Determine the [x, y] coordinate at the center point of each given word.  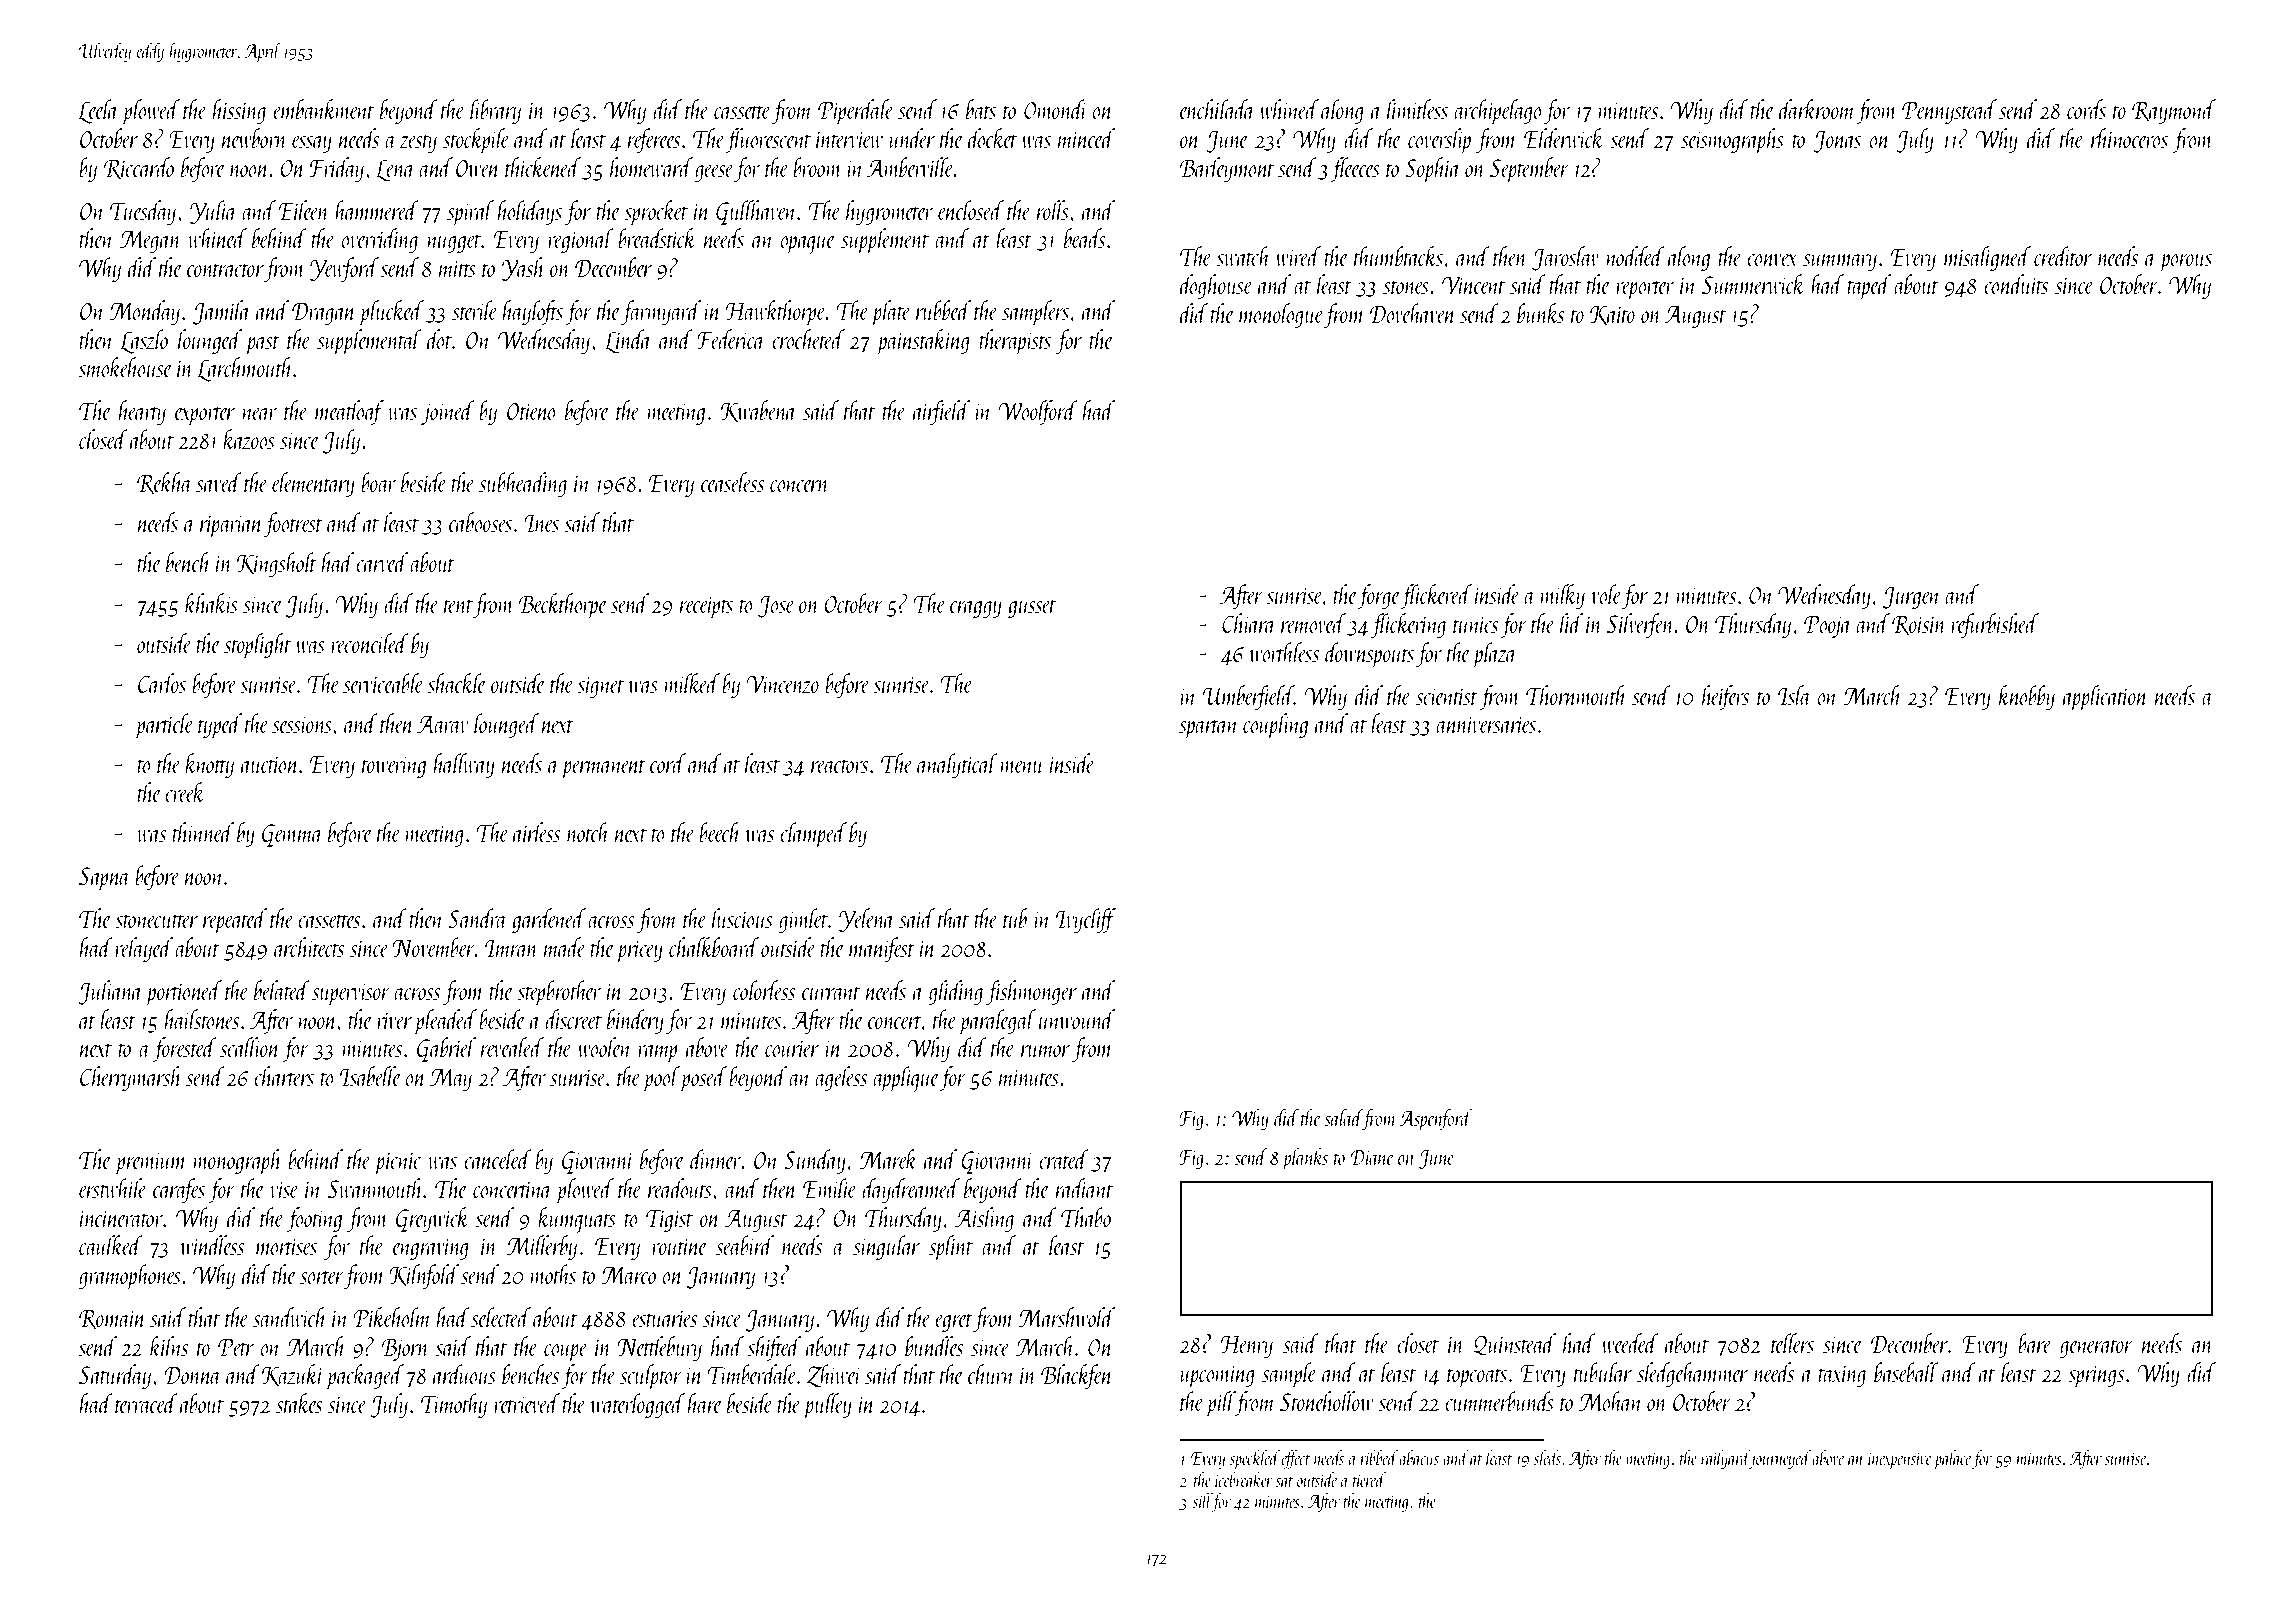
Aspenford [1435, 1120]
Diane [1372, 1157]
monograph [237, 1162]
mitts [457, 268]
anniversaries [1486, 724]
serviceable [383, 683]
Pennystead [1949, 111]
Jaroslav [1565, 258]
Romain [112, 1319]
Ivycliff [1086, 920]
